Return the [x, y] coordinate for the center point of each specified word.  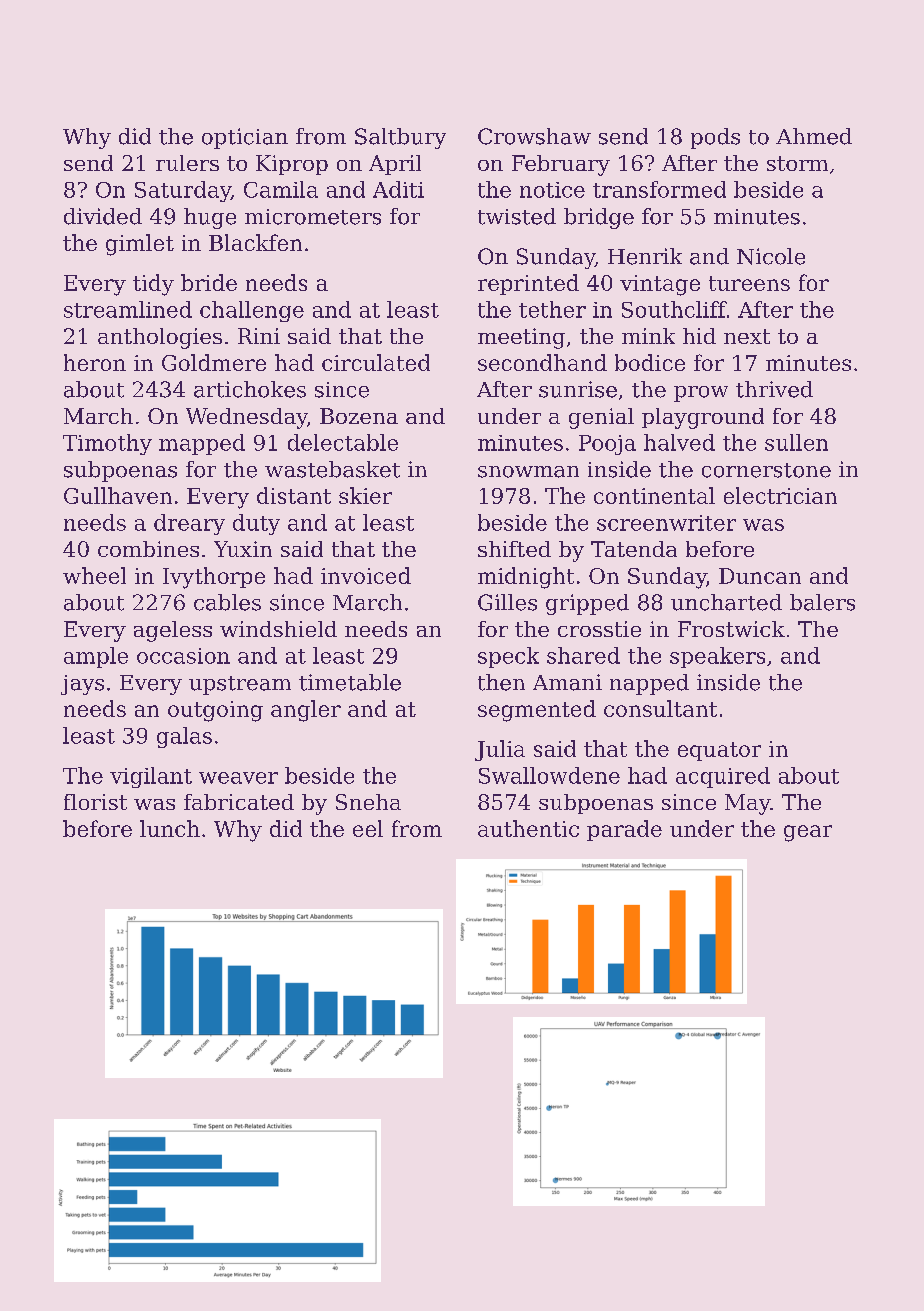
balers [822, 602]
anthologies [160, 338]
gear [808, 833]
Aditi [398, 189]
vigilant [151, 777]
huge [210, 218]
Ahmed [814, 136]
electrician [780, 495]
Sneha [368, 802]
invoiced [366, 575]
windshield [278, 629]
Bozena [359, 416]
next [747, 336]
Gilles [507, 602]
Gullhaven [118, 495]
